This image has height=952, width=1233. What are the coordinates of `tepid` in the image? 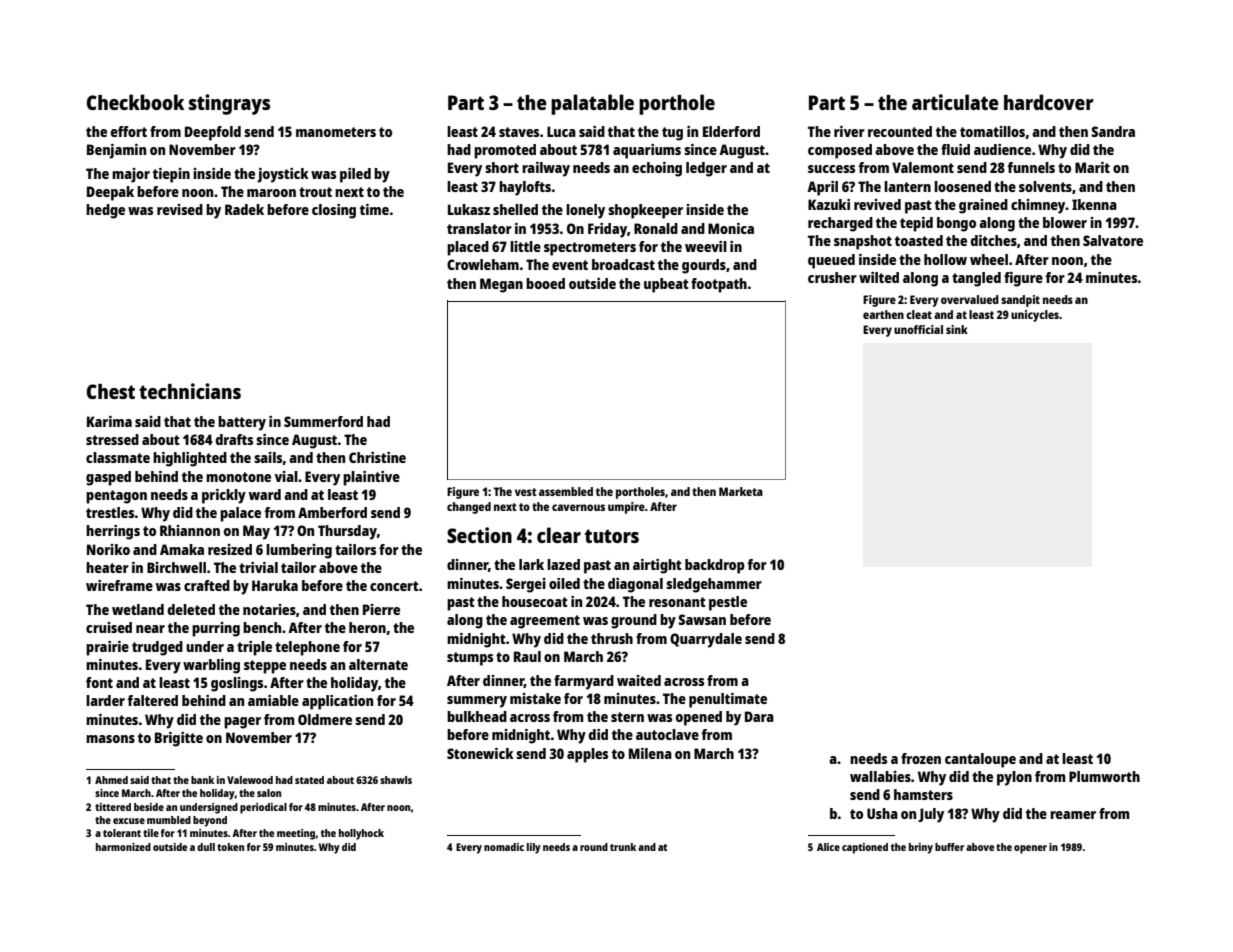 It's located at (916, 224).
